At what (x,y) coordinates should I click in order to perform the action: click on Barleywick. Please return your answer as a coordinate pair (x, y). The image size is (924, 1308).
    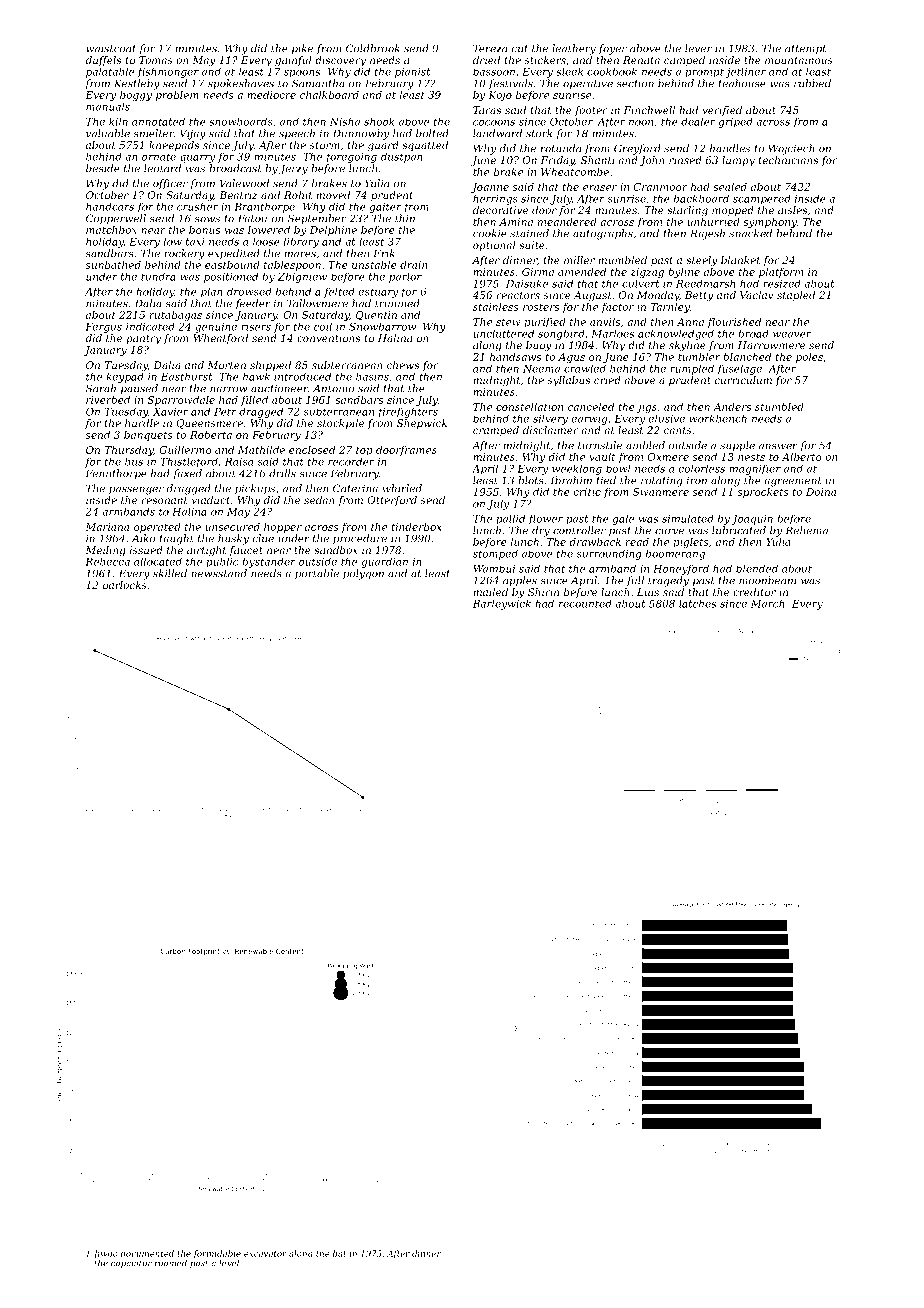
    Looking at the image, I should click on (502, 605).
